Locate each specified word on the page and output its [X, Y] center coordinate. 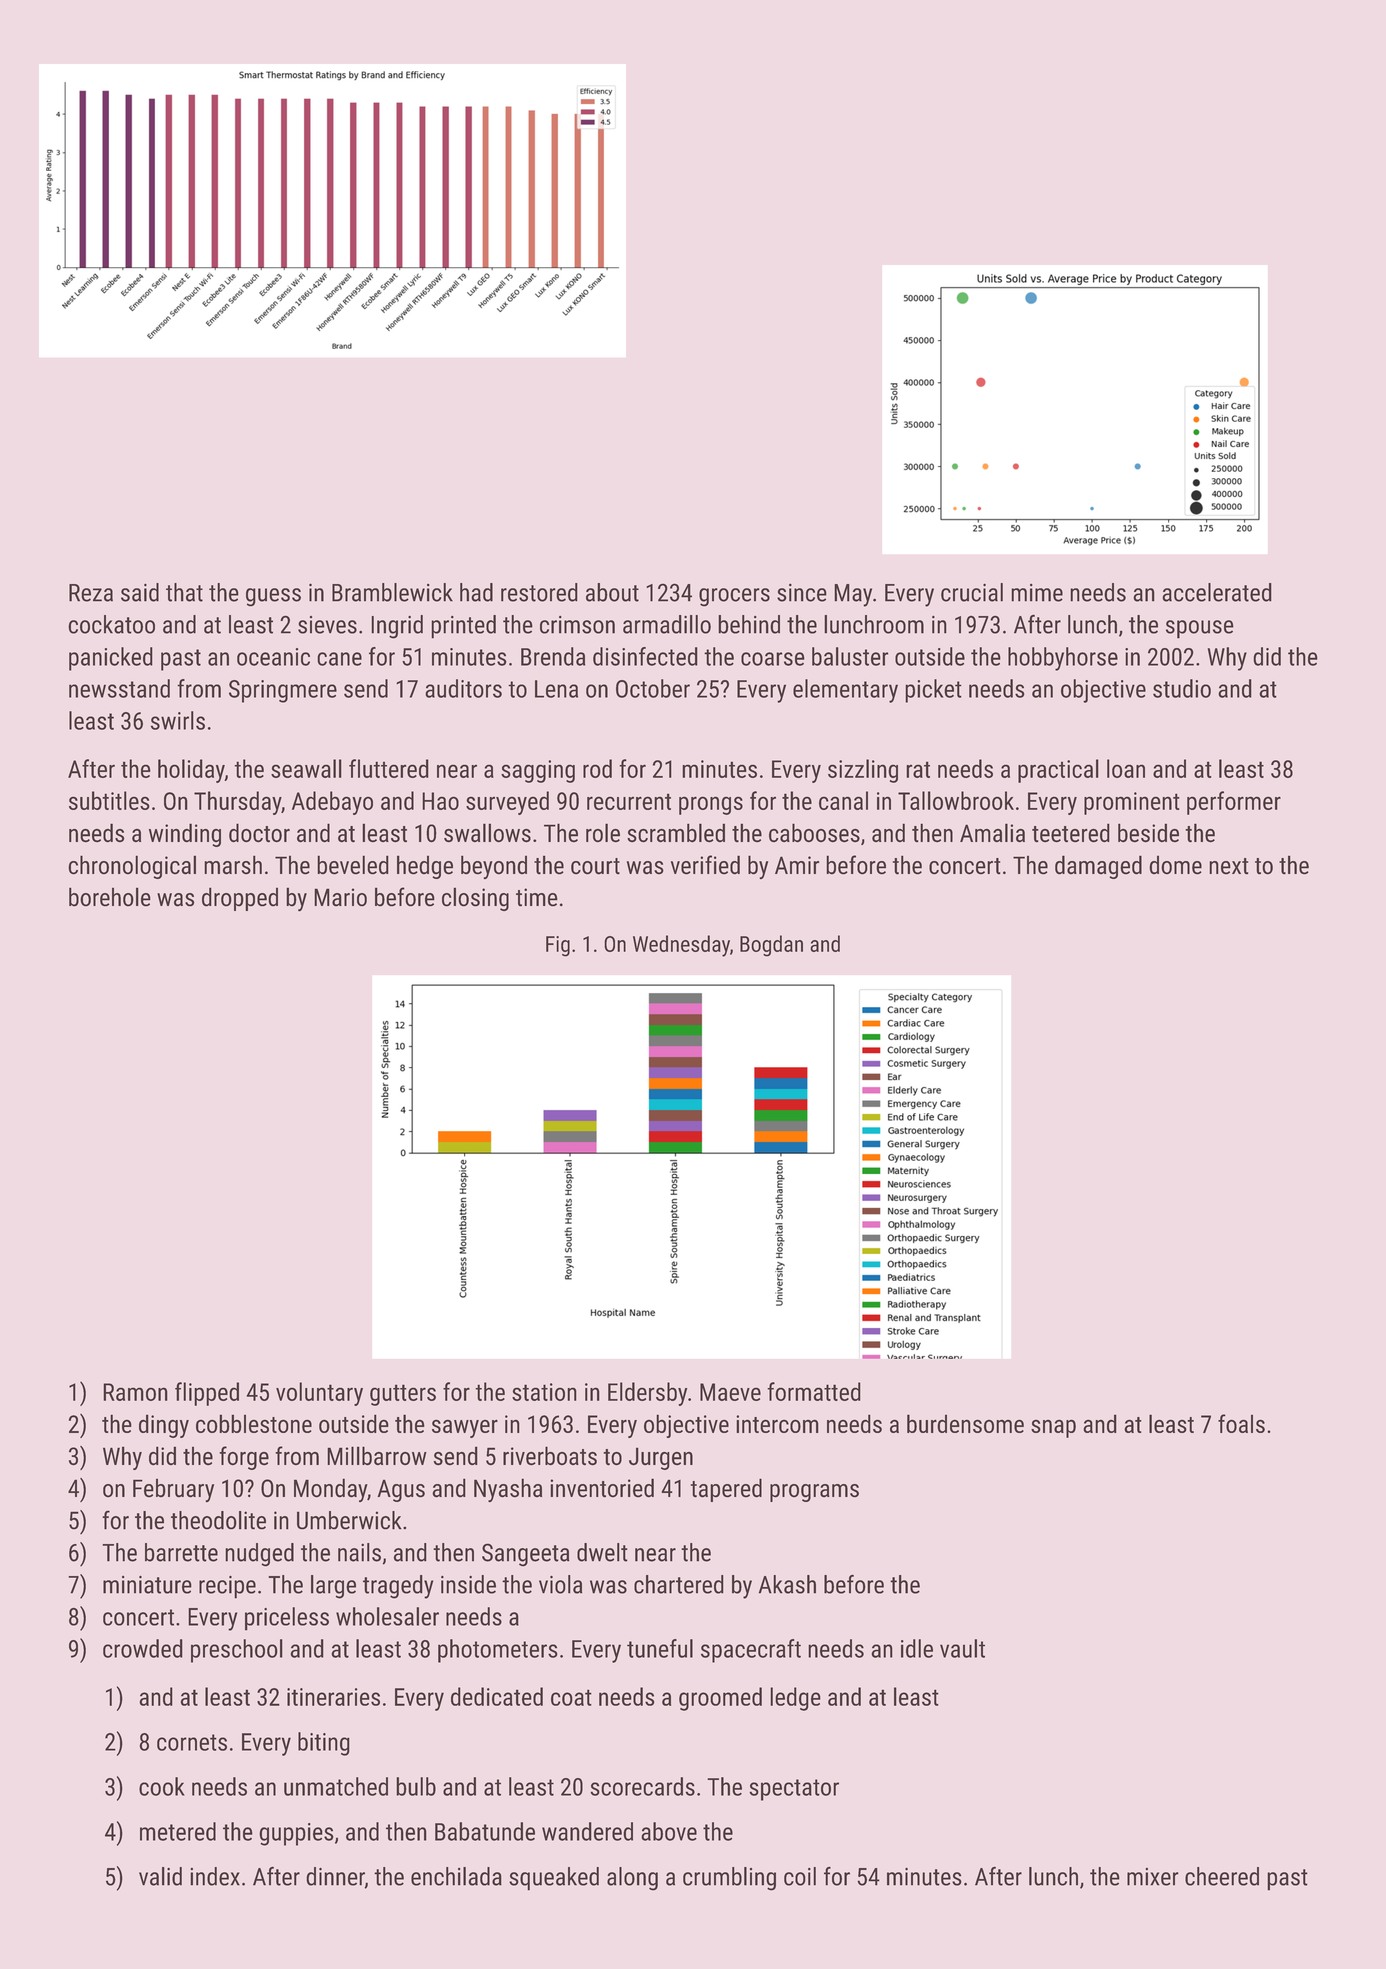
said [140, 592]
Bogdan [771, 946]
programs [814, 1493]
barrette [181, 1552]
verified [705, 865]
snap [1053, 1428]
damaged [1098, 867]
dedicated [497, 1696]
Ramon [135, 1392]
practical [1058, 771]
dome [1175, 865]
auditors [463, 688]
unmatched [336, 1786]
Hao [440, 801]
